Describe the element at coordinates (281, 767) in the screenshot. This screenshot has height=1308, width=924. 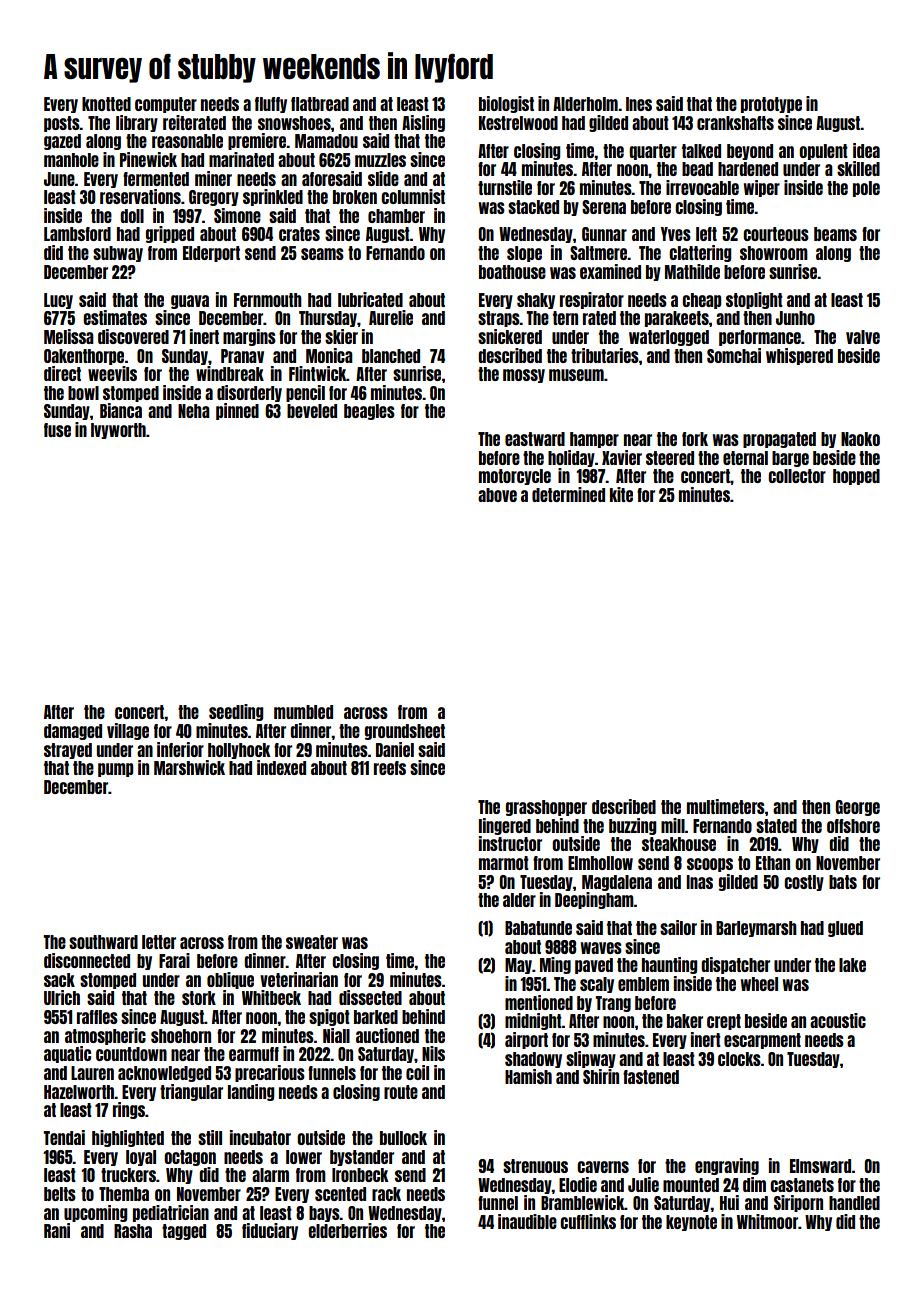
I see `indexed` at that location.
